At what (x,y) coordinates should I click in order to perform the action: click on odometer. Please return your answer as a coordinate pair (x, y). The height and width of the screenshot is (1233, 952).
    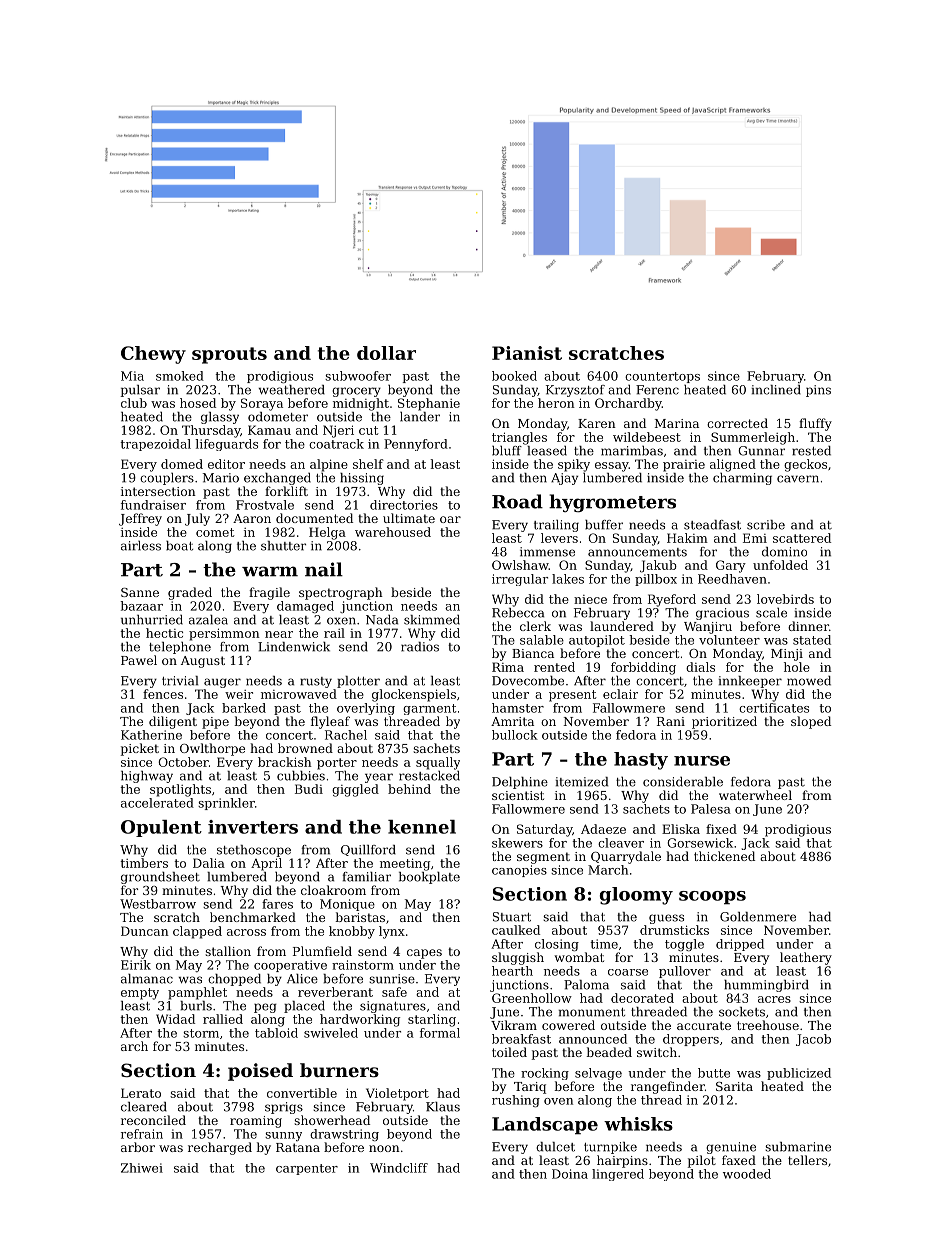
    Looking at the image, I should click on (278, 417).
